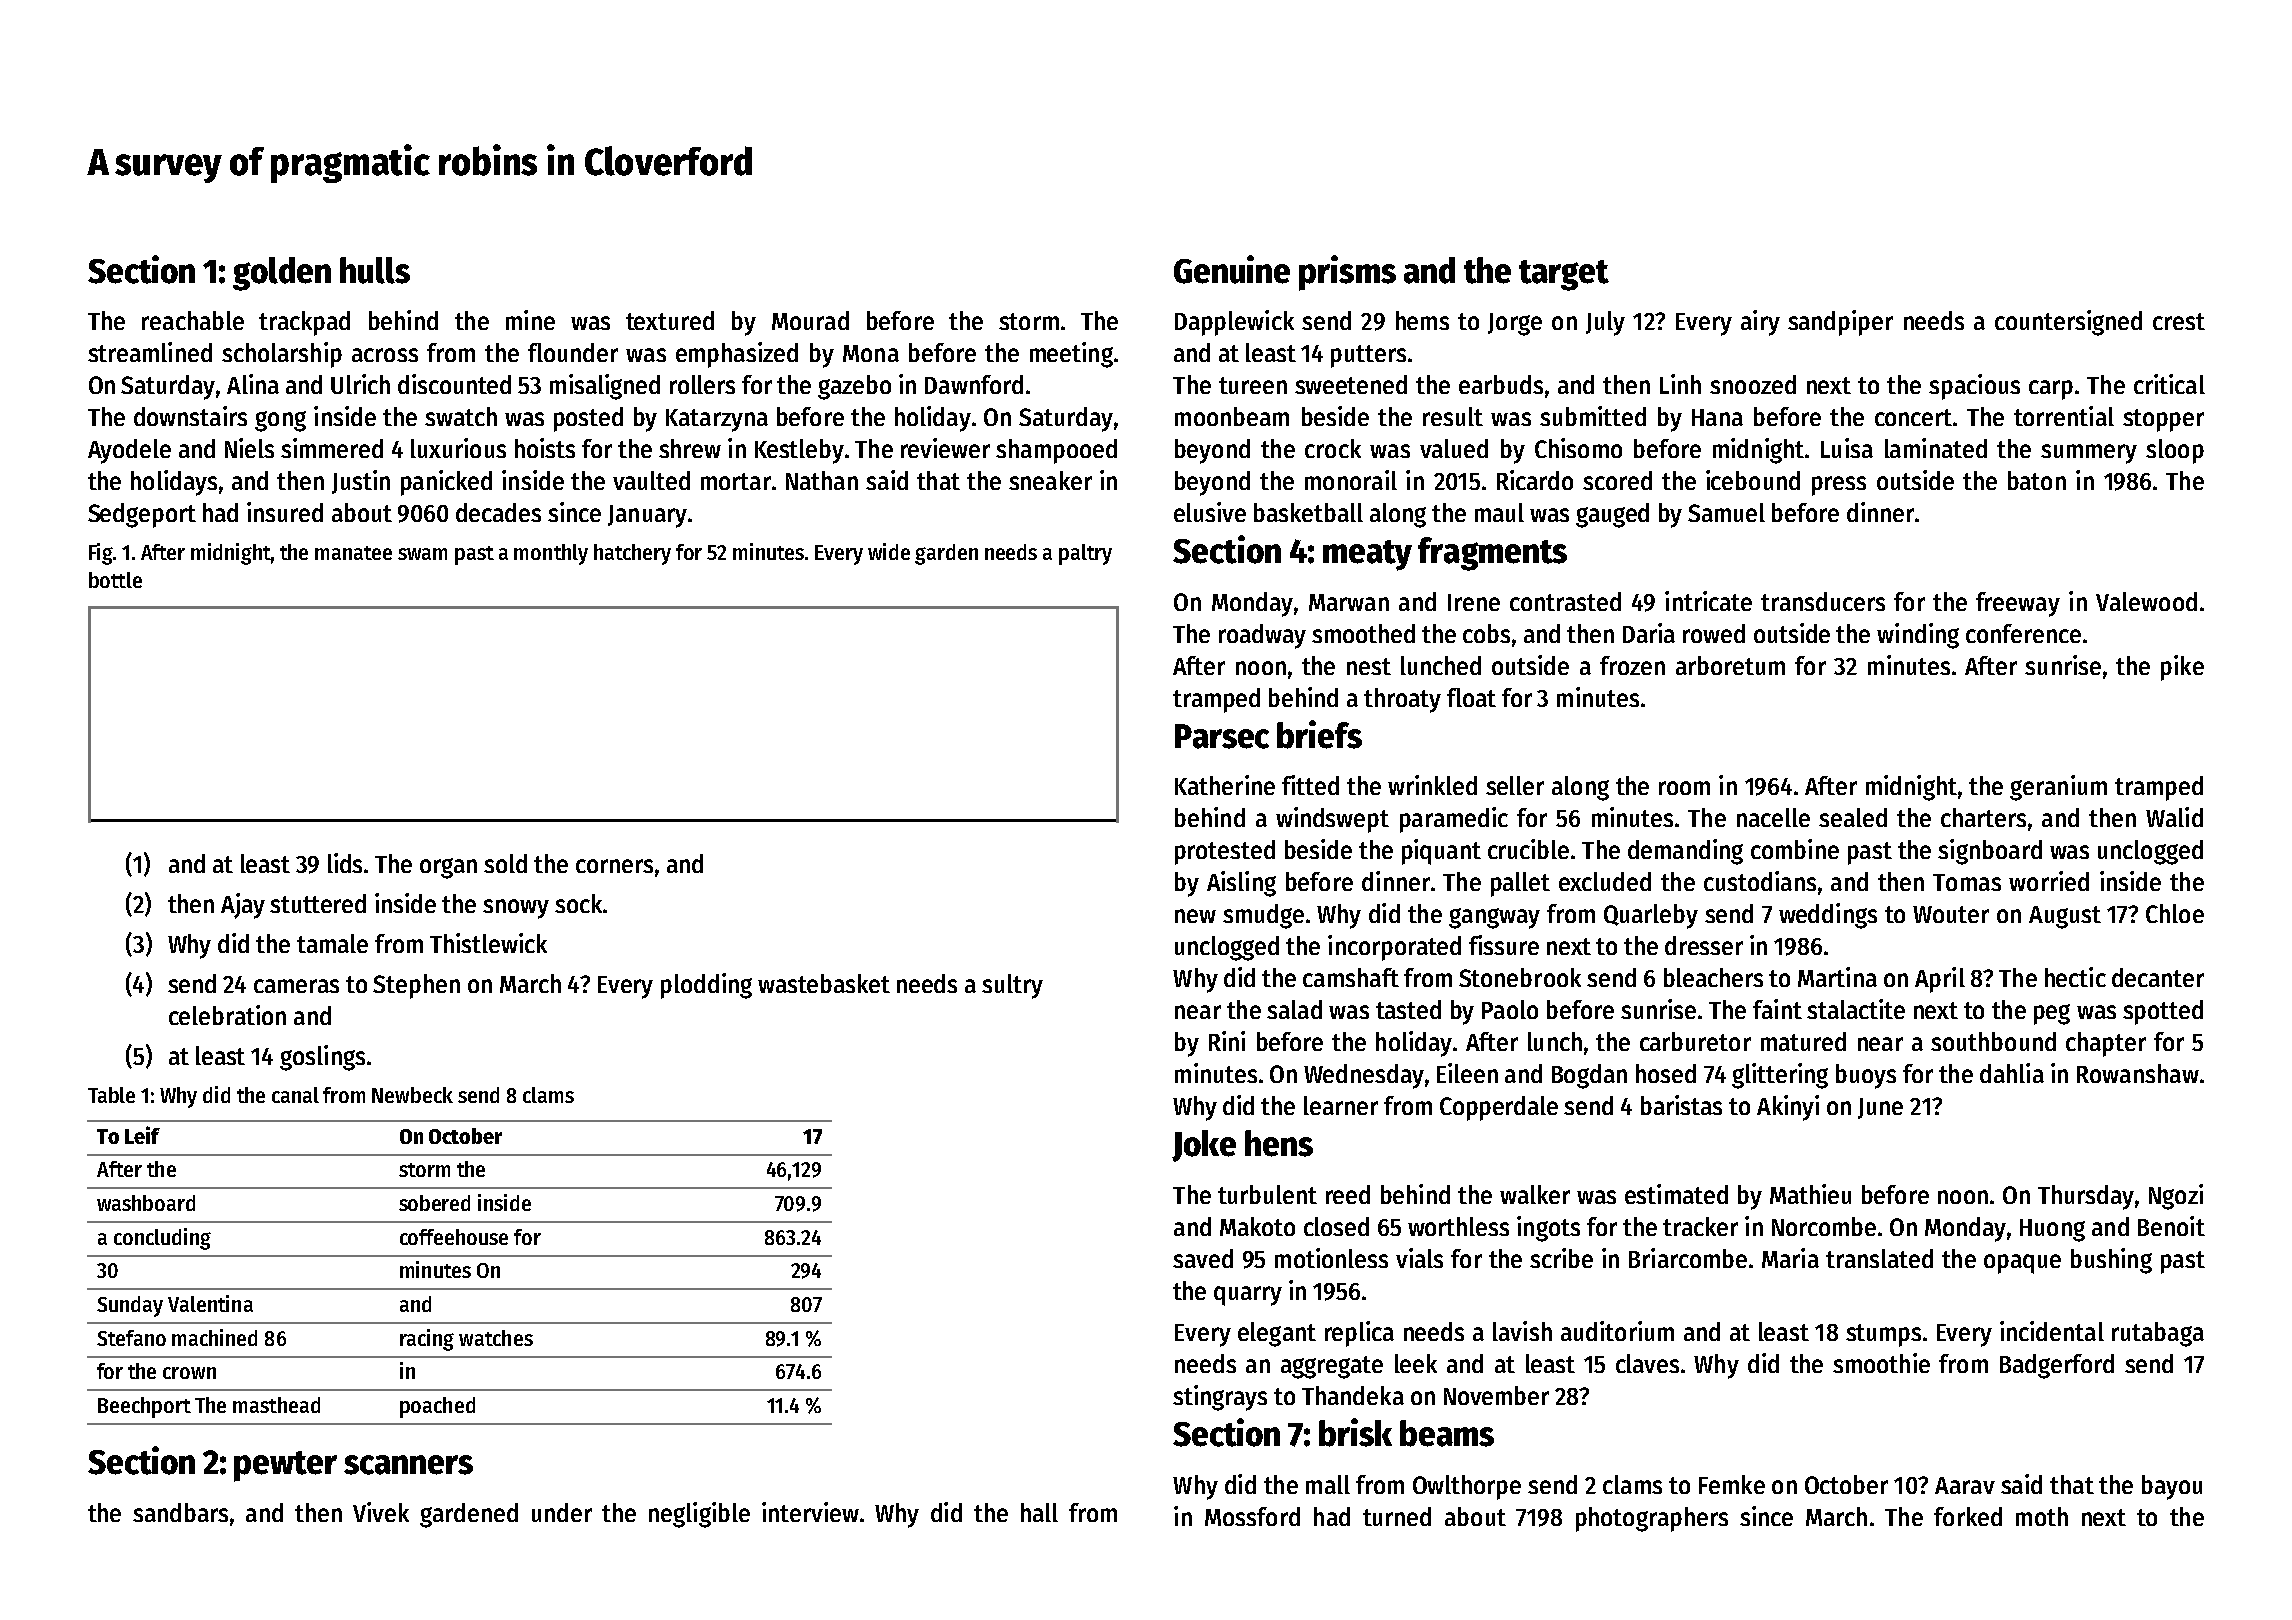 Image resolution: width=2292 pixels, height=1620 pixels. I want to click on Leif, so click(142, 1135).
